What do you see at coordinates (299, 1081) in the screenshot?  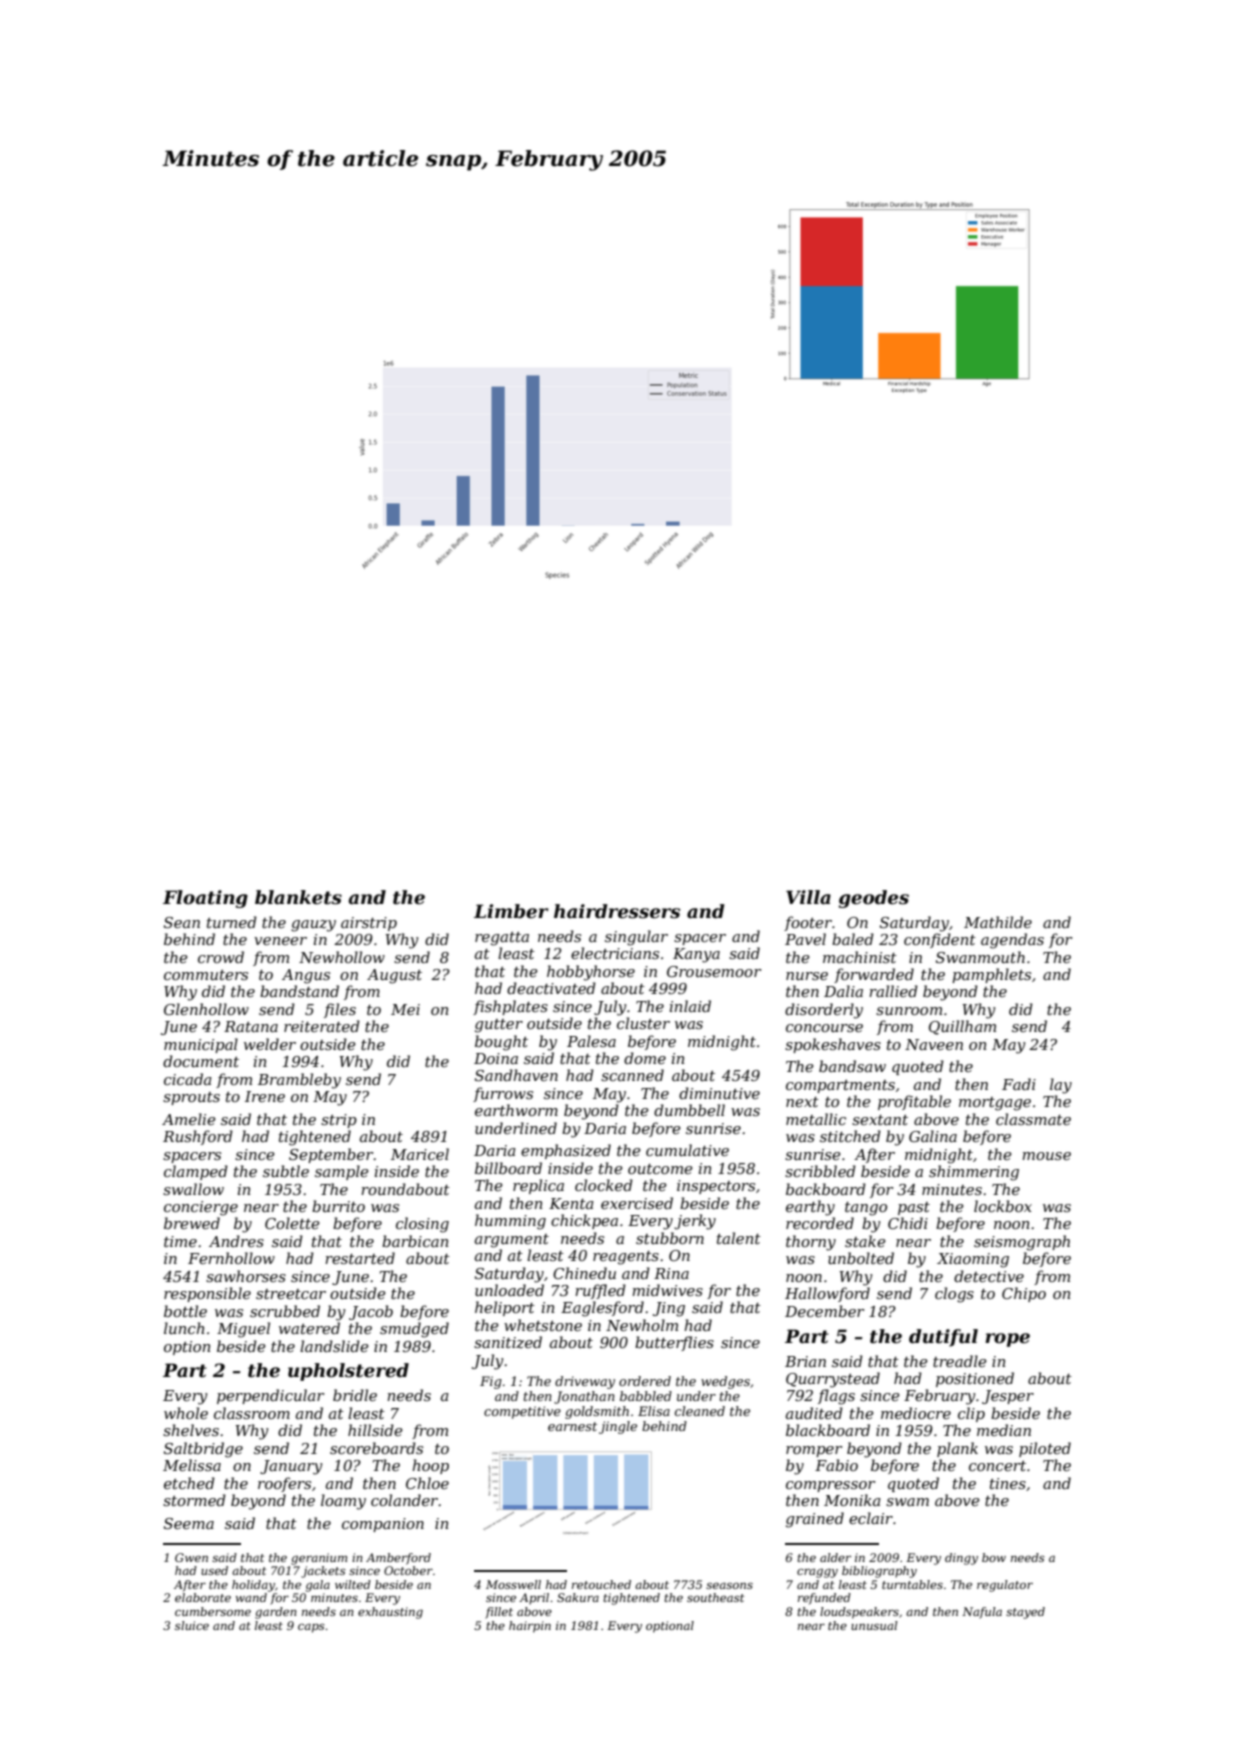 I see `Brambleby` at bounding box center [299, 1081].
